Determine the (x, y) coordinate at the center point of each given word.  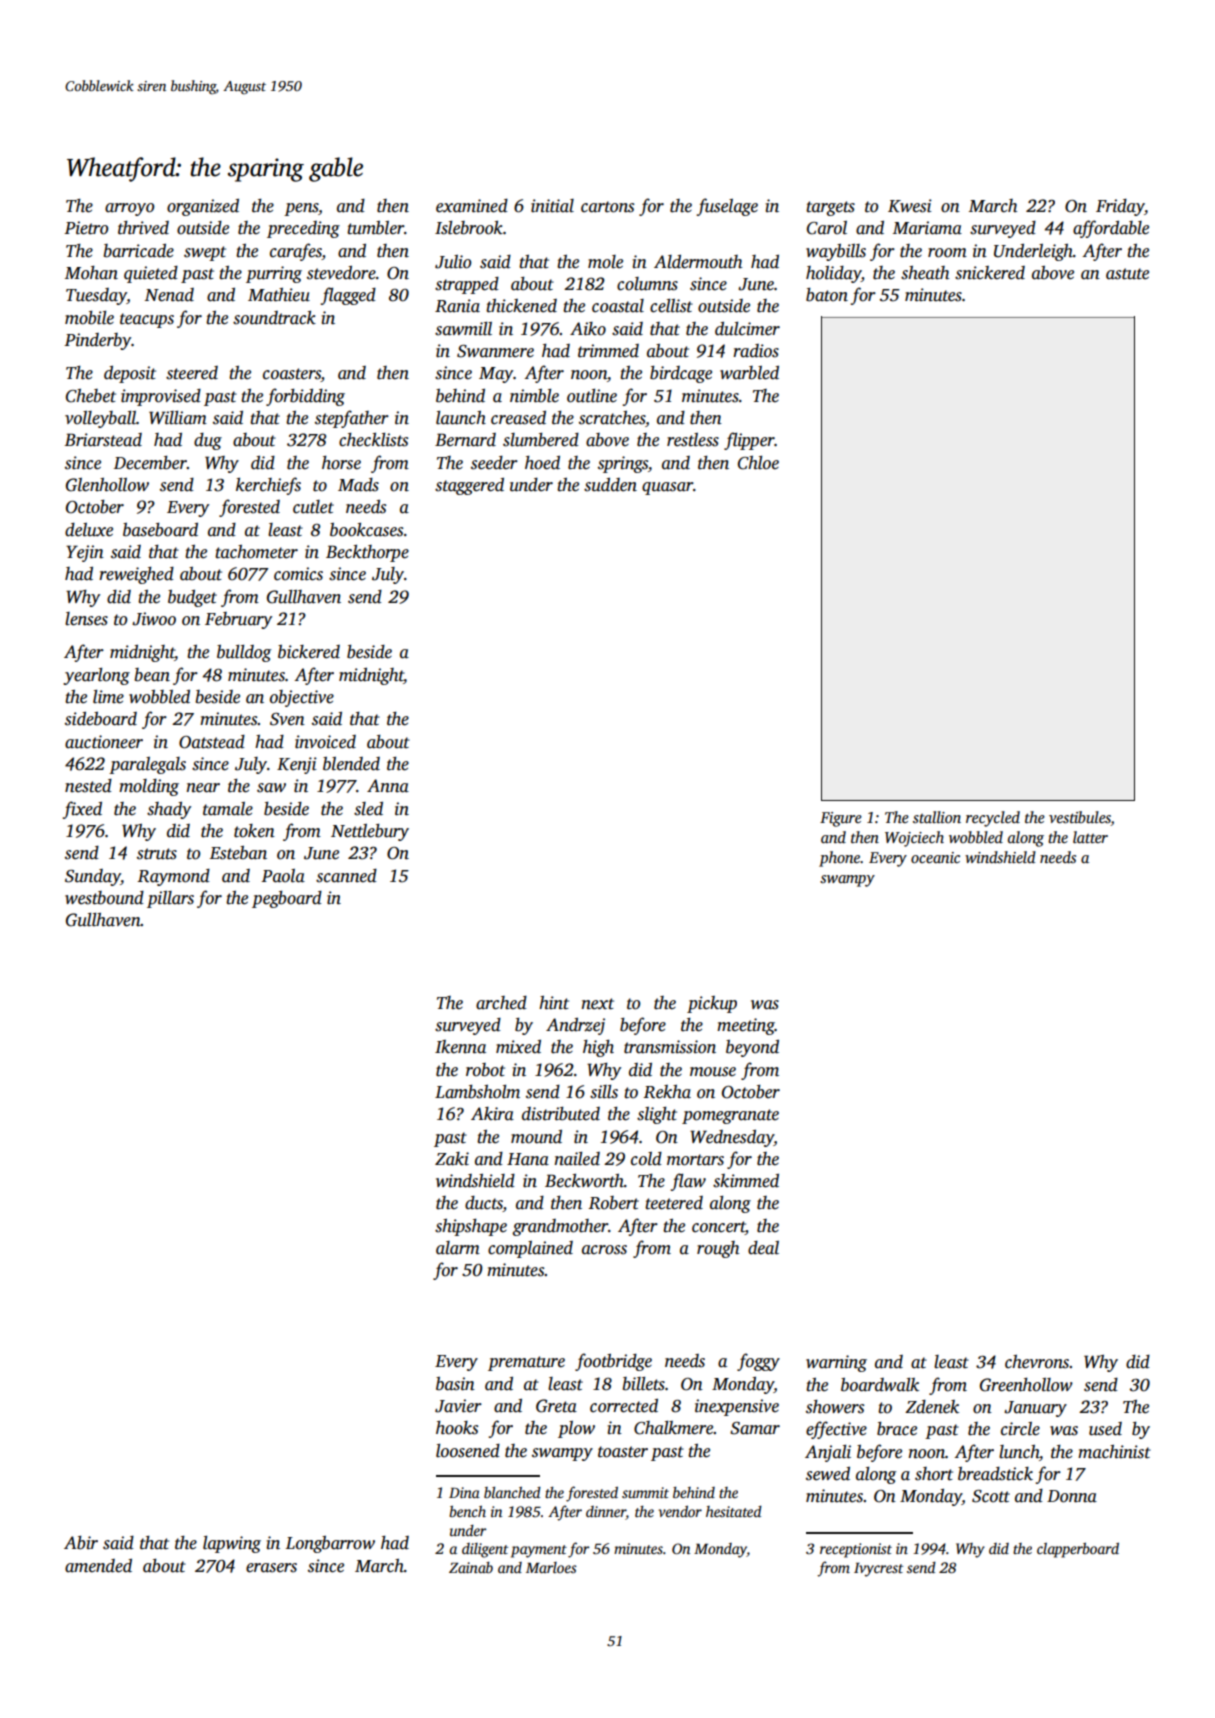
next (598, 1004)
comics (298, 574)
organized (203, 207)
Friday (1120, 207)
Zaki (452, 1159)
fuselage (727, 207)
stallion (937, 817)
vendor (680, 1511)
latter (1090, 837)
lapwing (232, 1544)
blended (351, 764)
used (1105, 1429)
